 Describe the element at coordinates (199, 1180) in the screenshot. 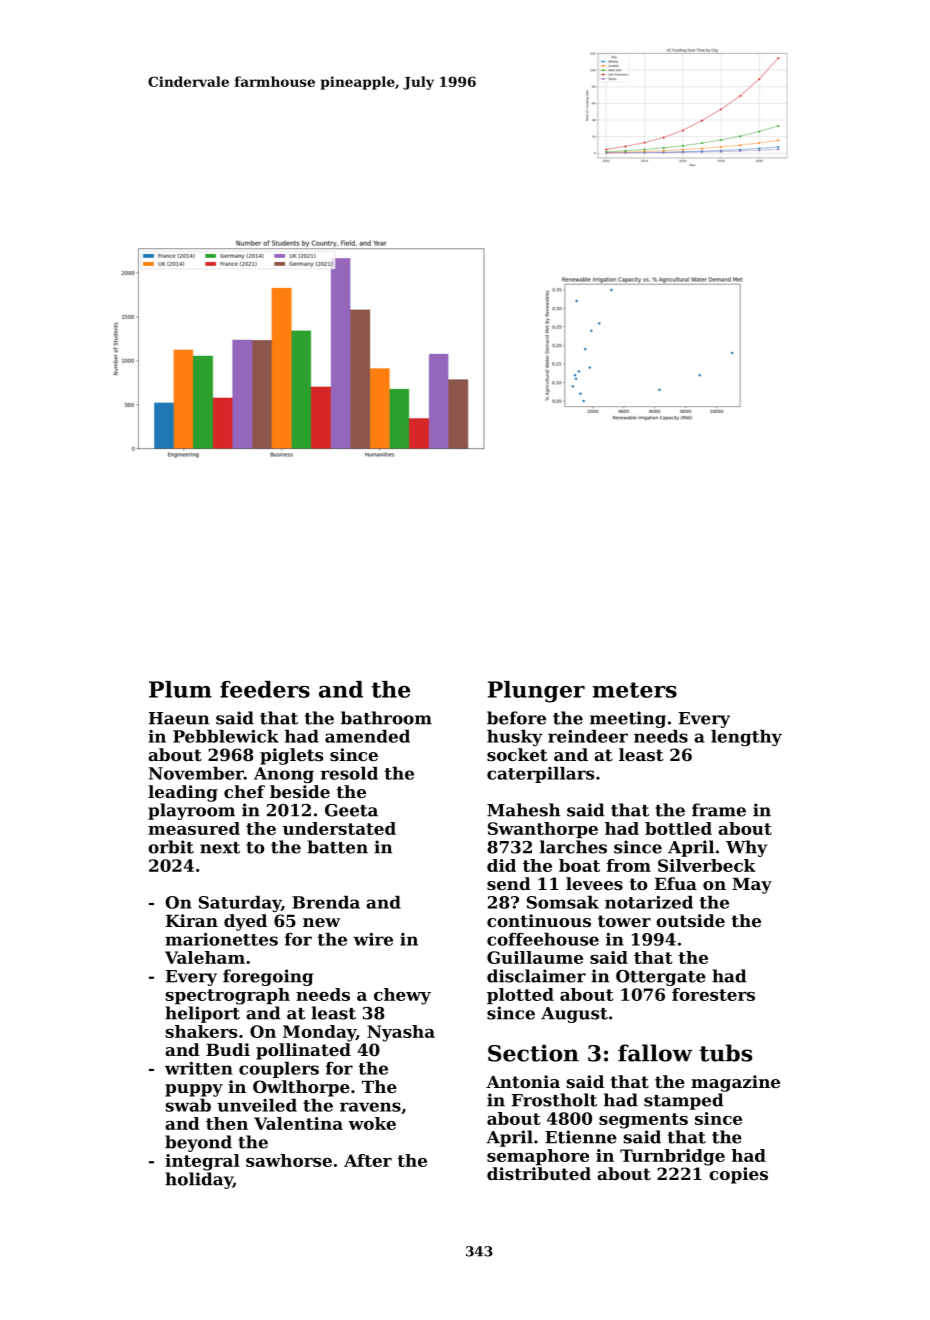

I see `holiday` at that location.
